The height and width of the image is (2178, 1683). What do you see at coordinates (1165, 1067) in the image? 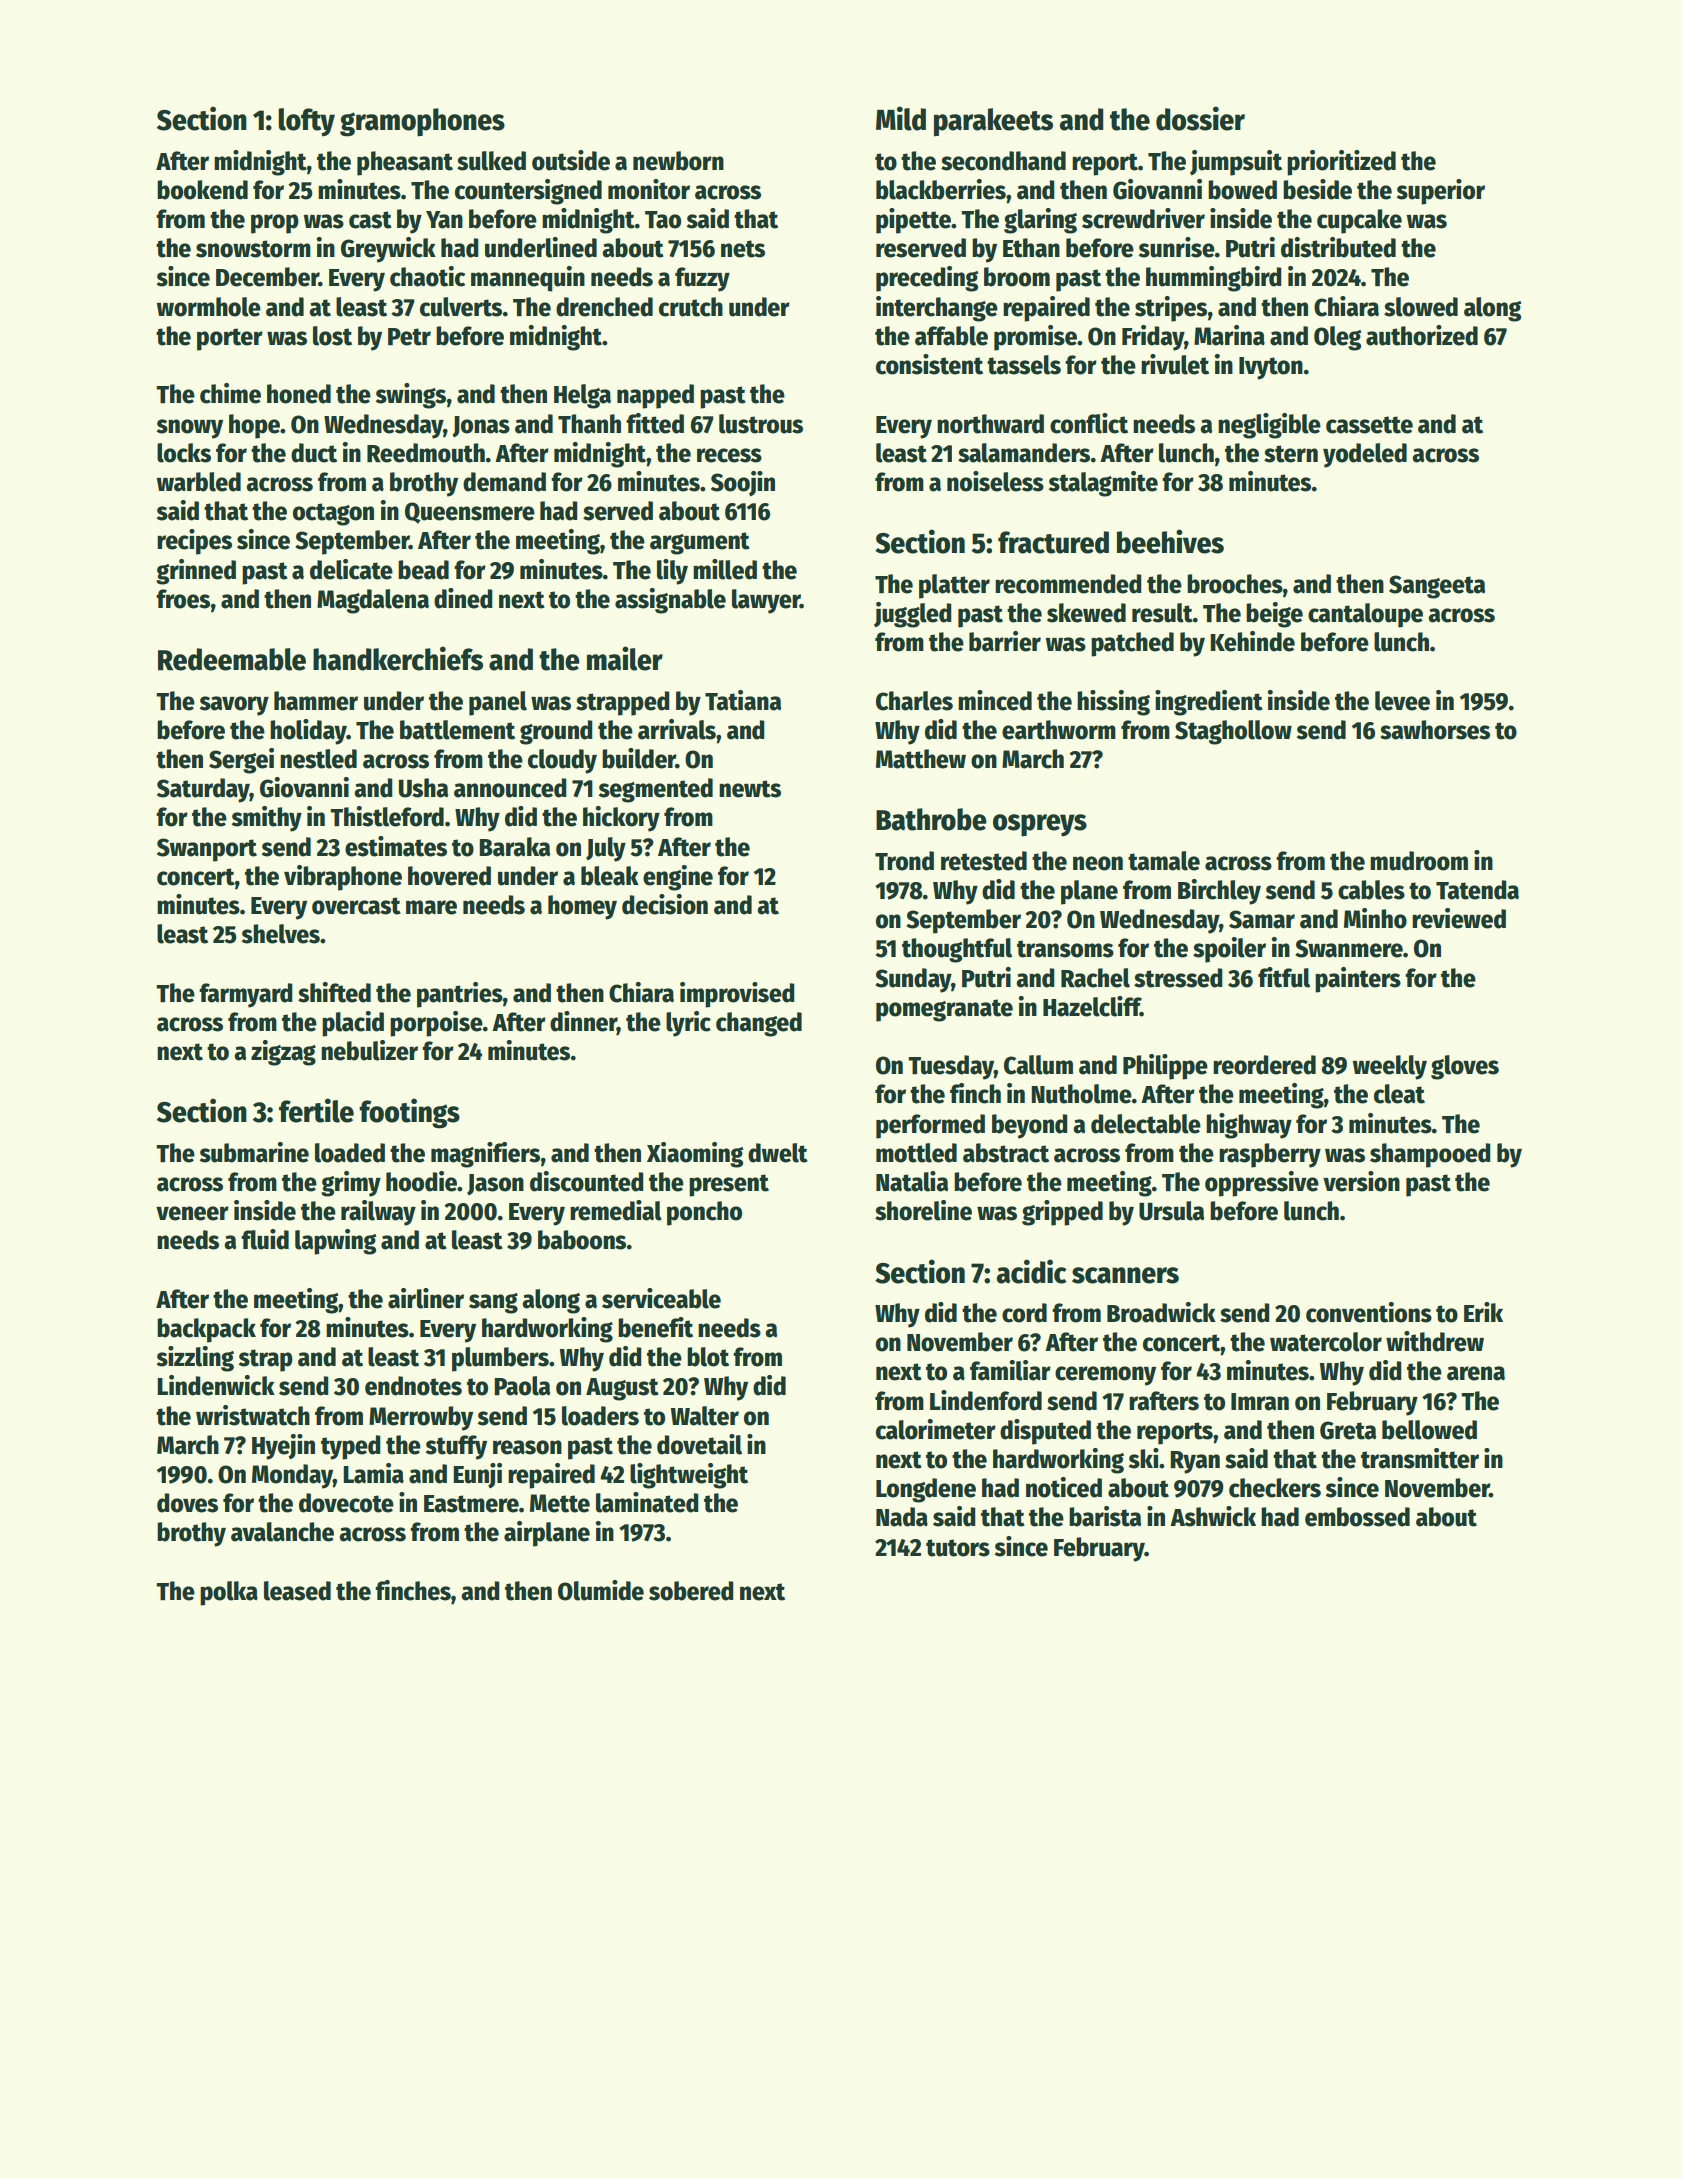
I see `Philippe` at bounding box center [1165, 1067].
